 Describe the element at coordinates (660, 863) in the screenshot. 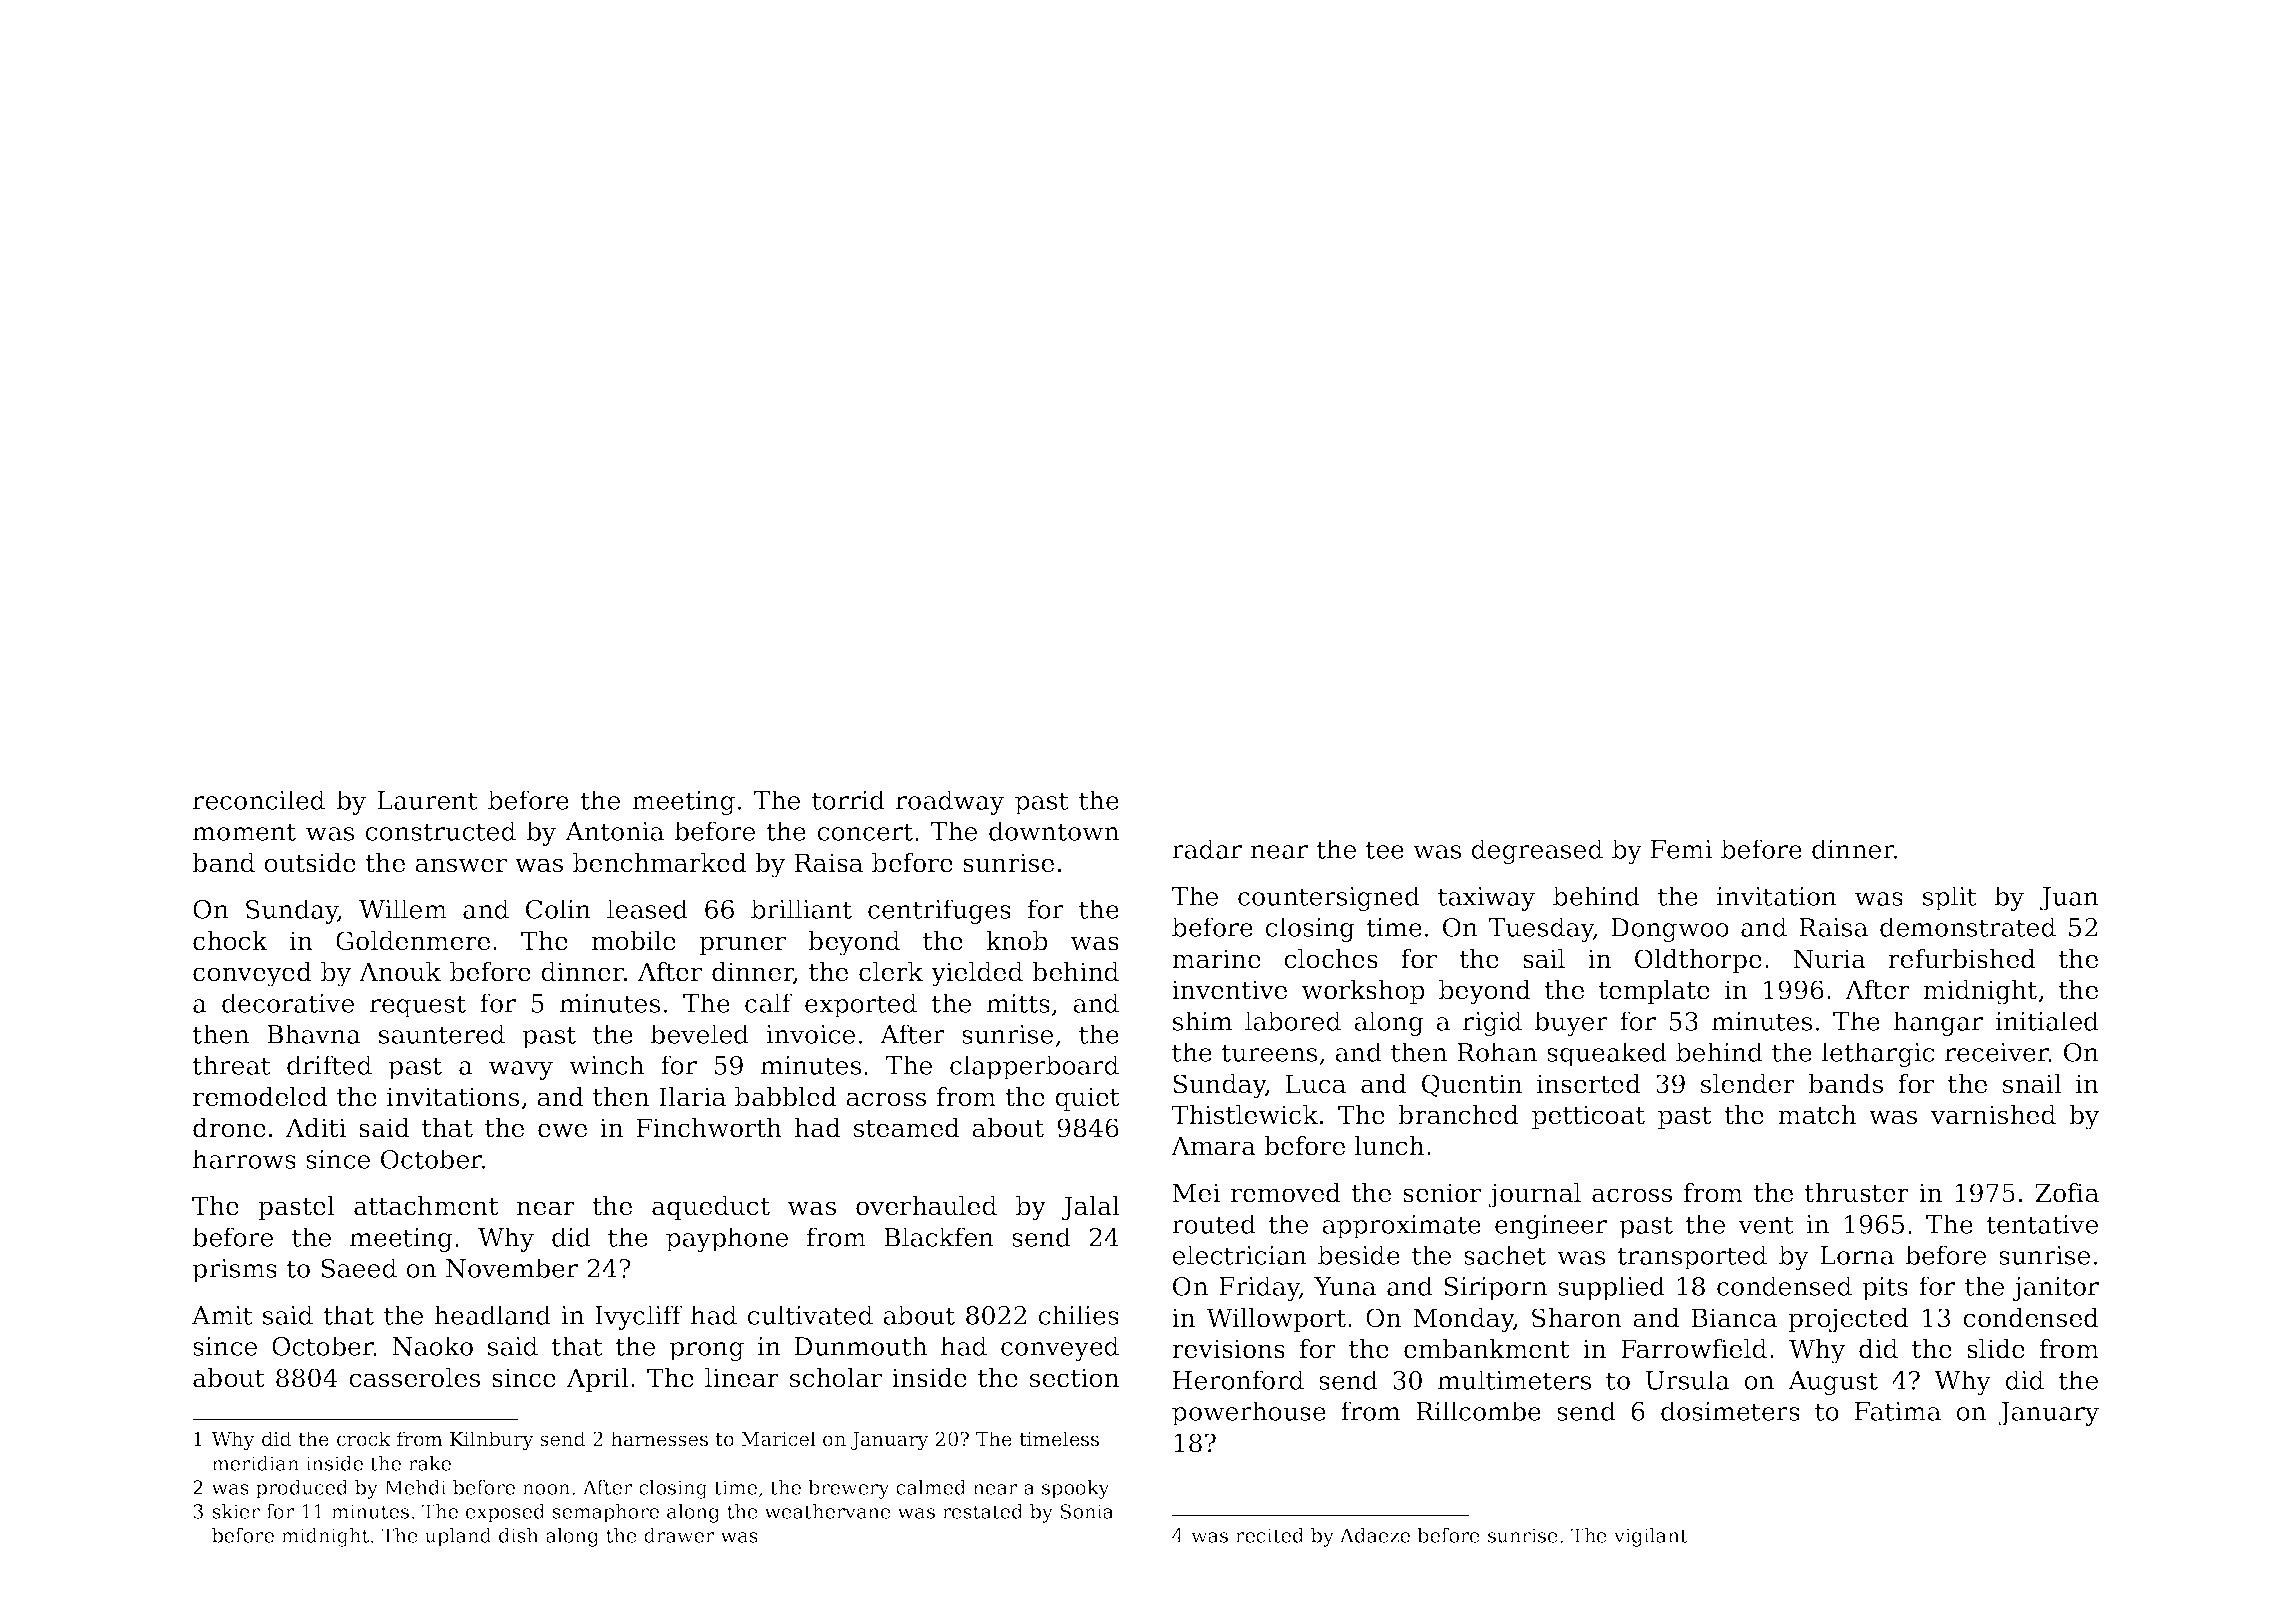

I see `benchmarked` at that location.
